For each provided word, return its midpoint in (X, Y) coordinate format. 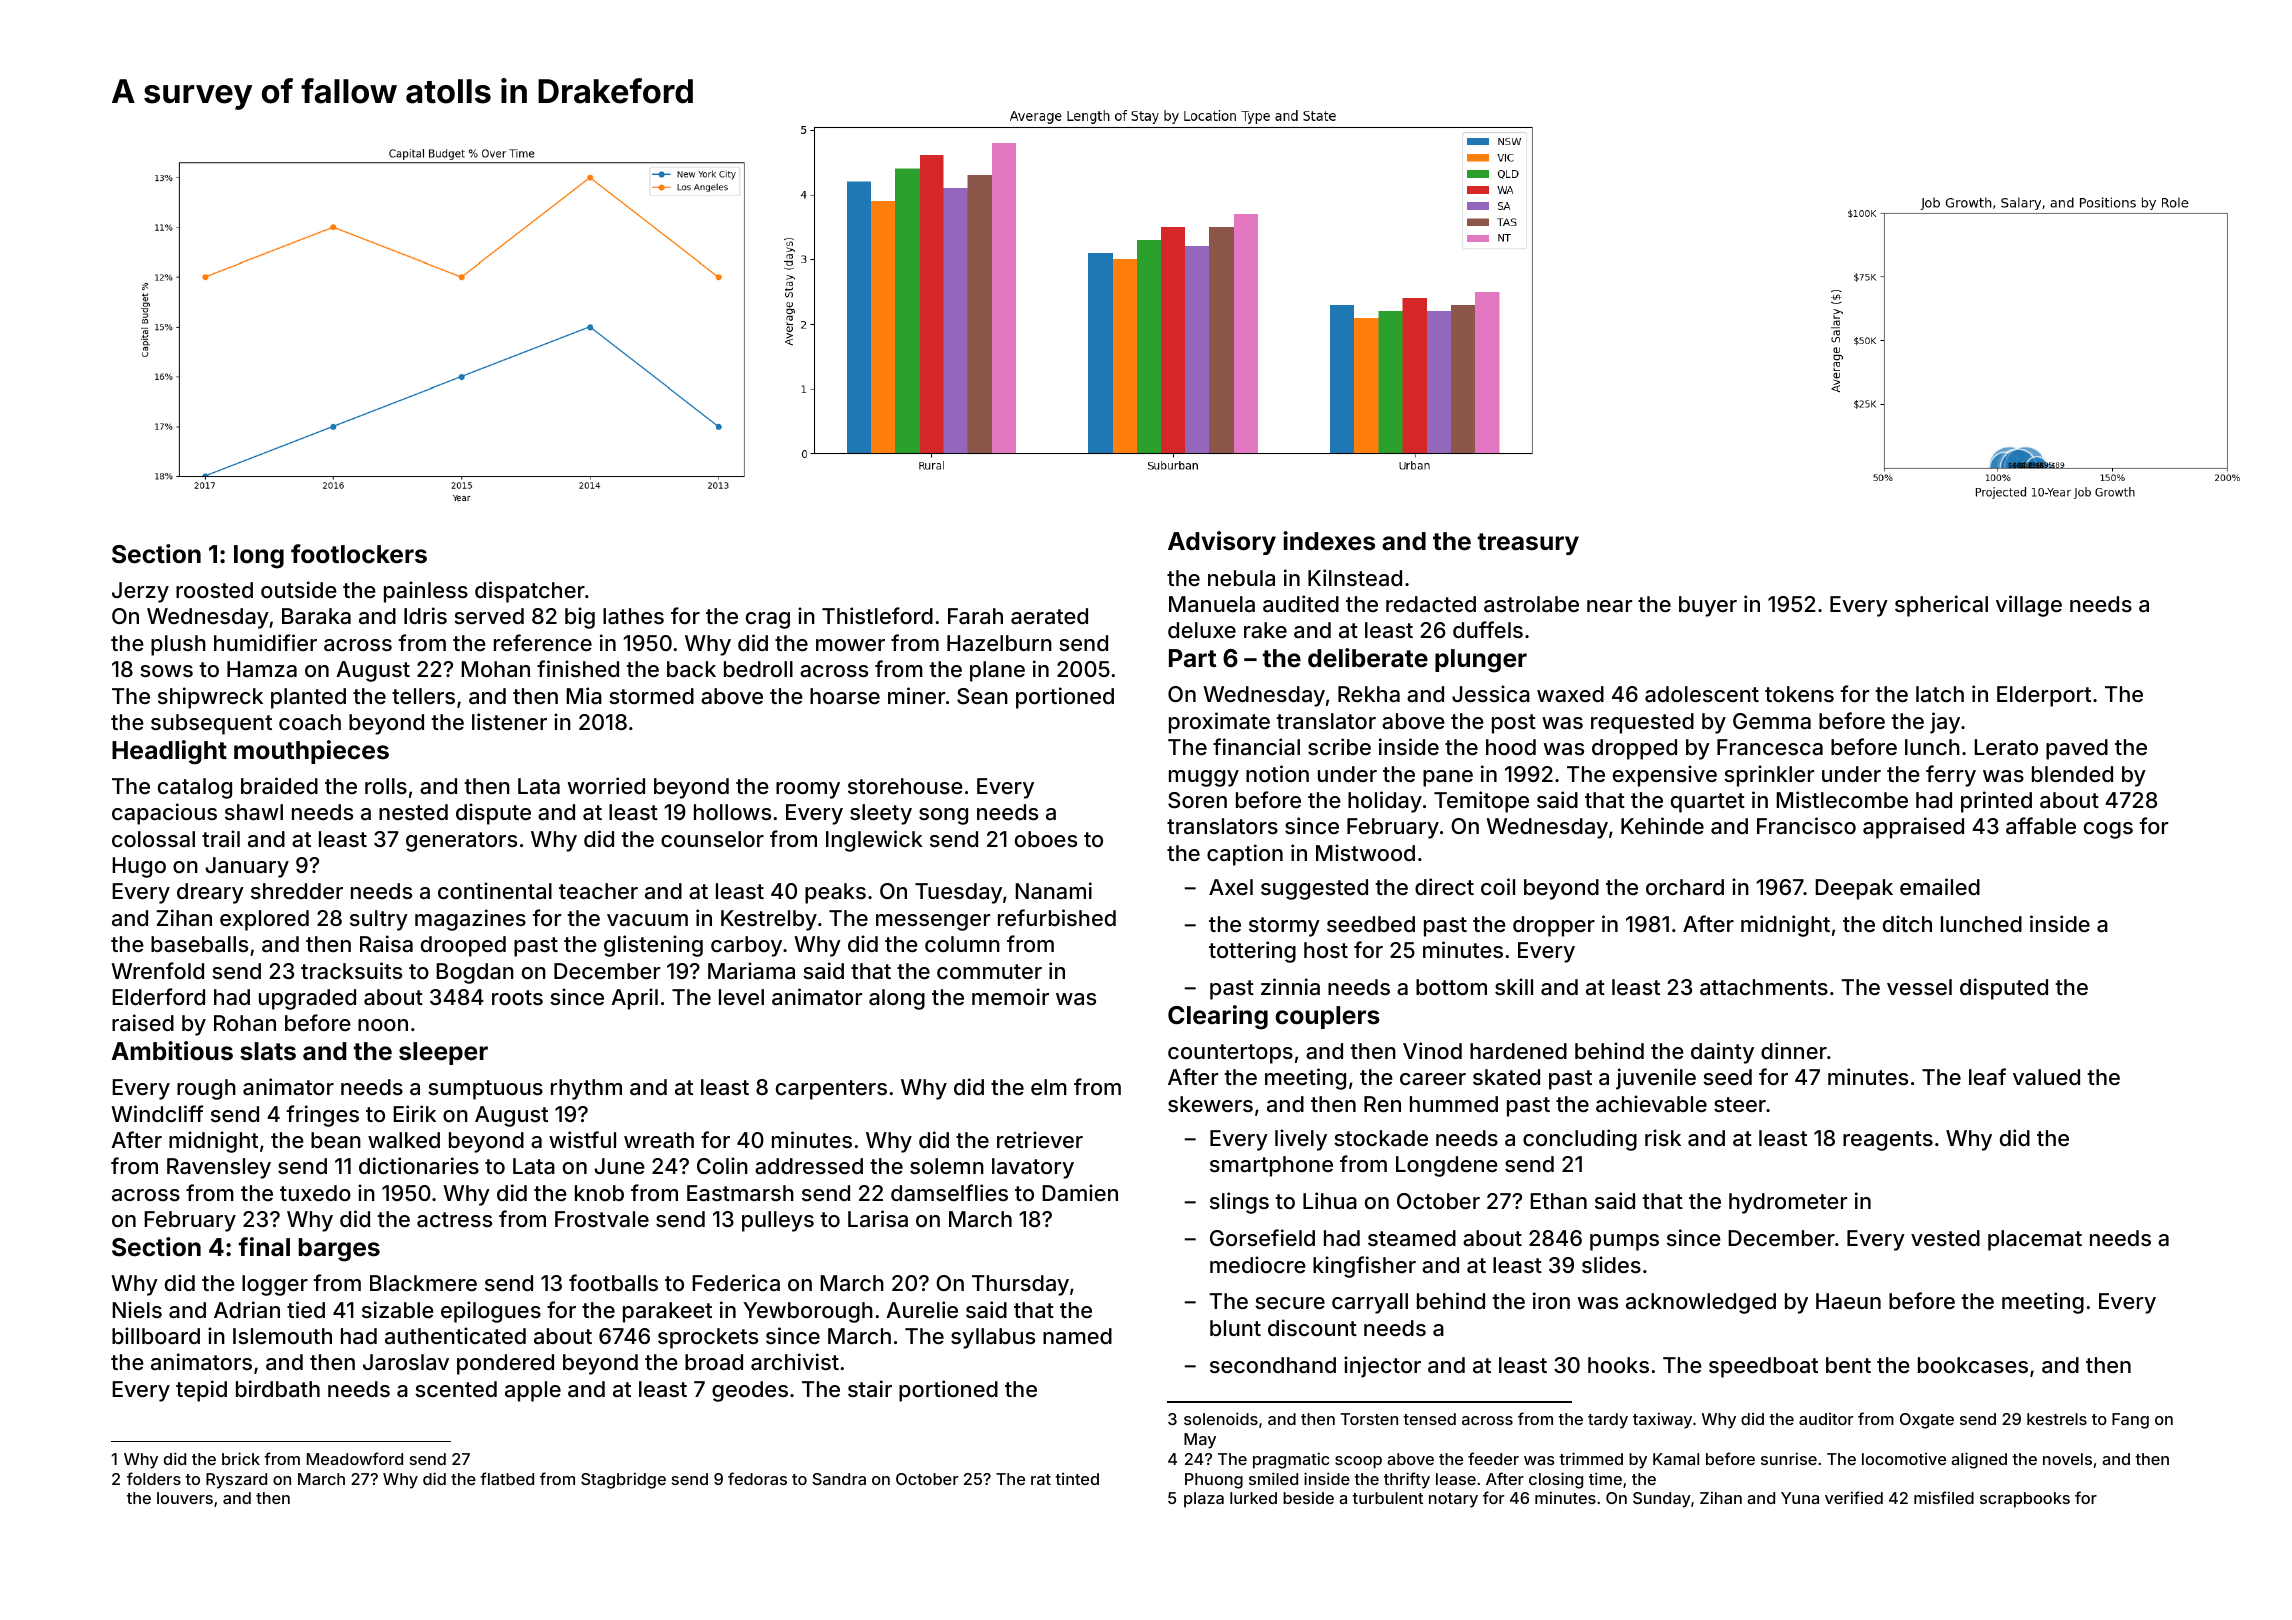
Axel (1231, 887)
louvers (185, 1498)
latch (1940, 694)
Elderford (158, 996)
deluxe (1202, 630)
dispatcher (530, 592)
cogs (2108, 830)
